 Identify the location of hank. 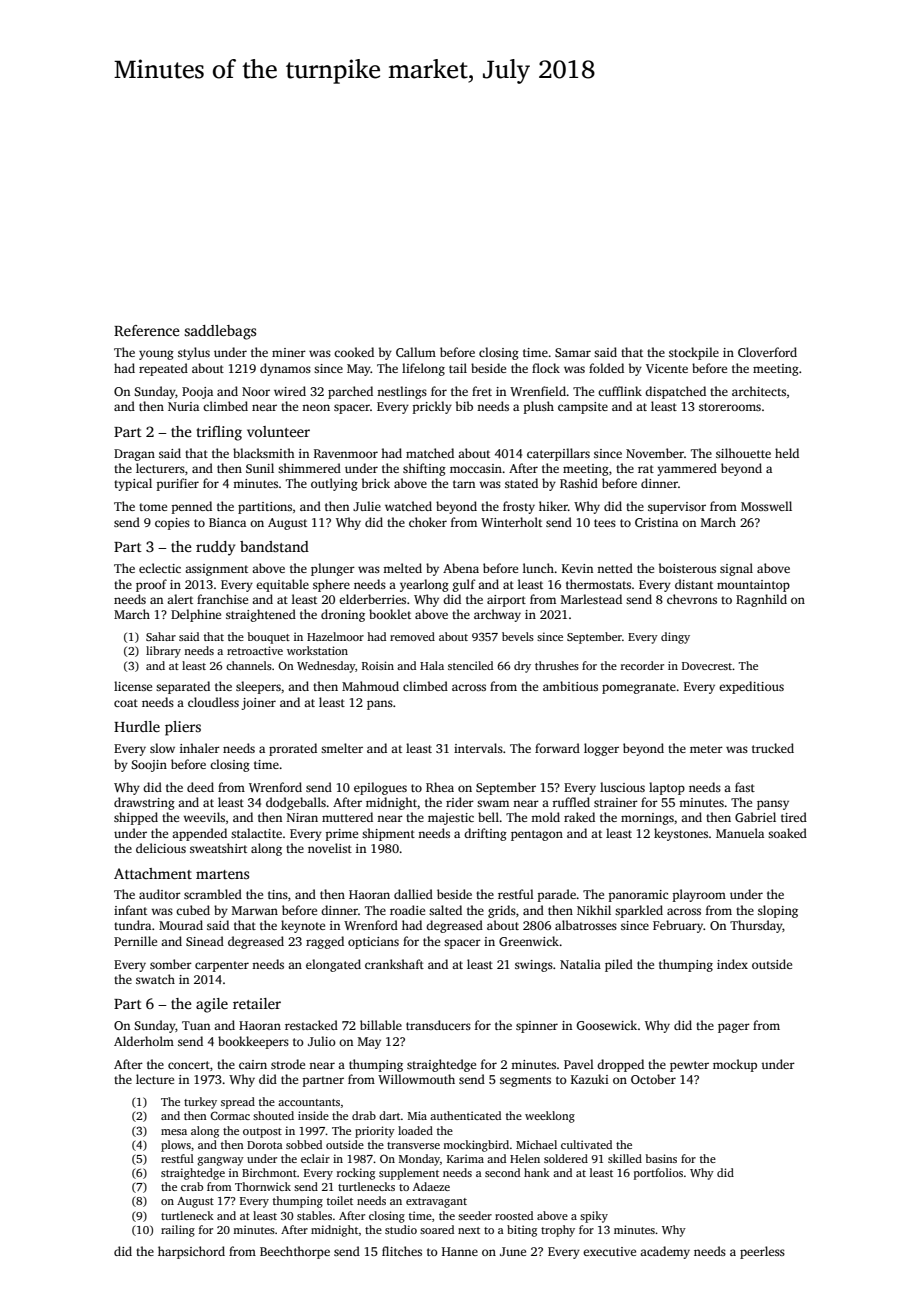
(537, 1172).
